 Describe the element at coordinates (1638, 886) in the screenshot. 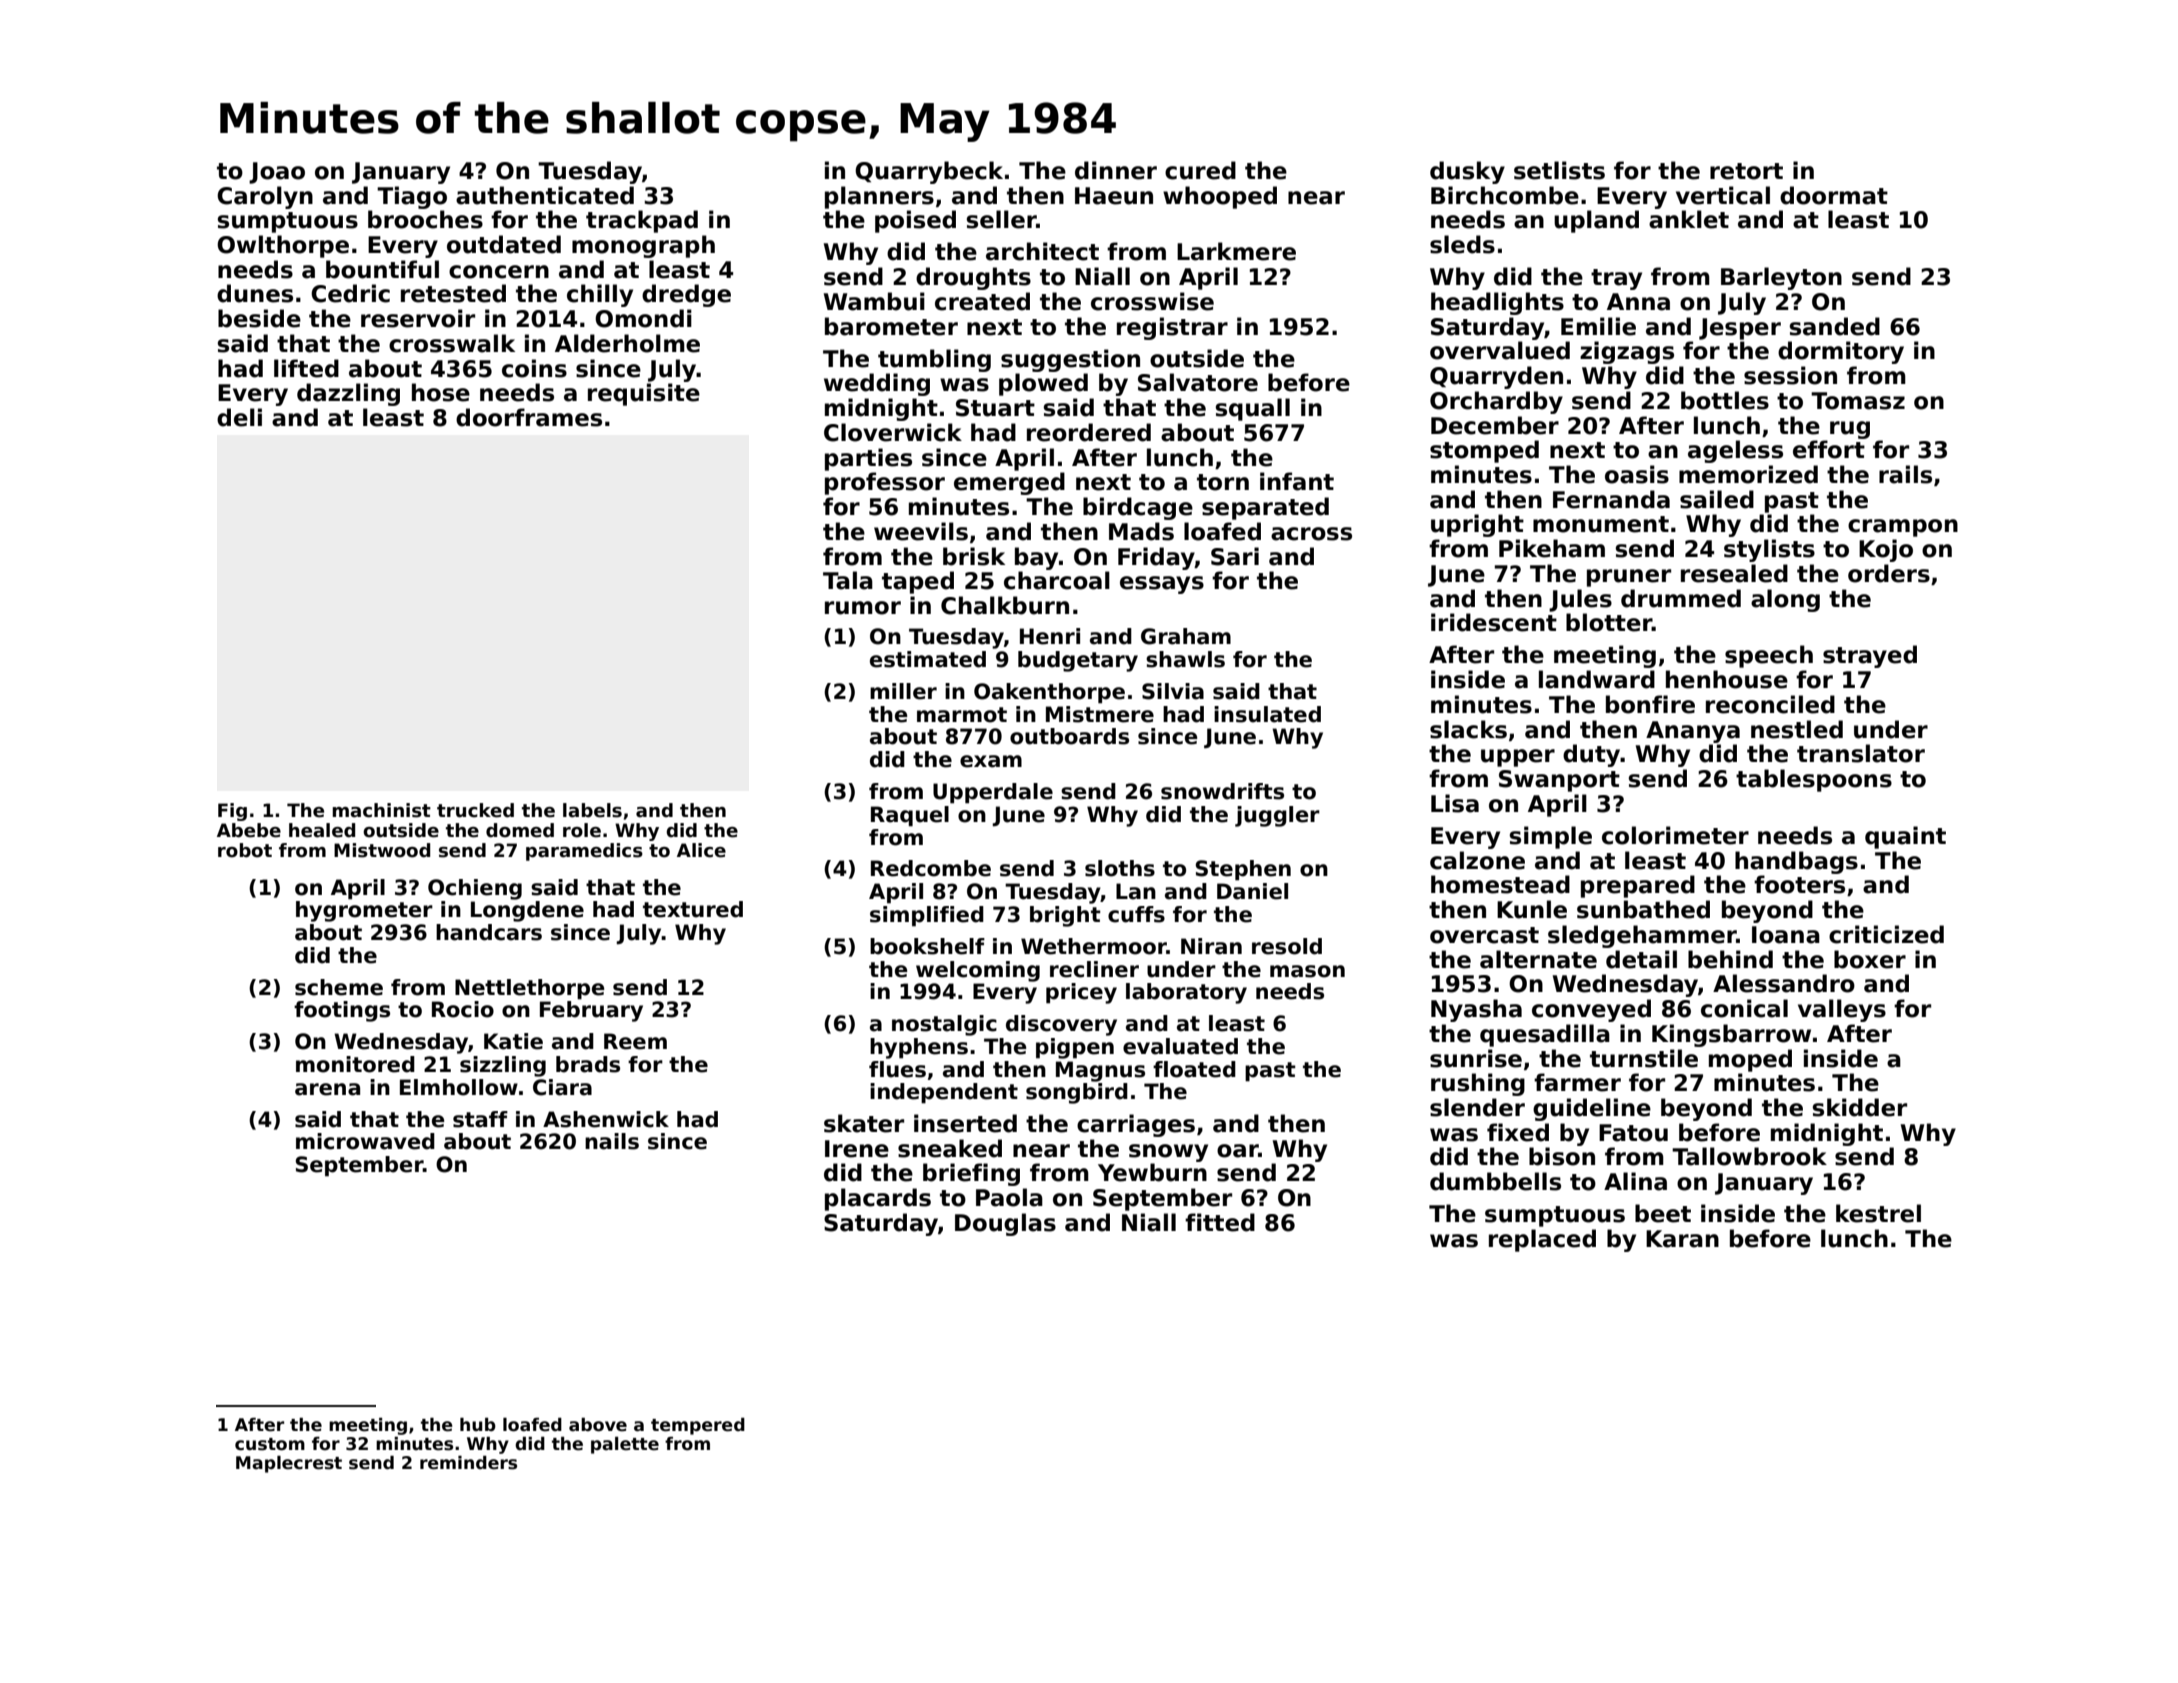

I see `prepared` at that location.
